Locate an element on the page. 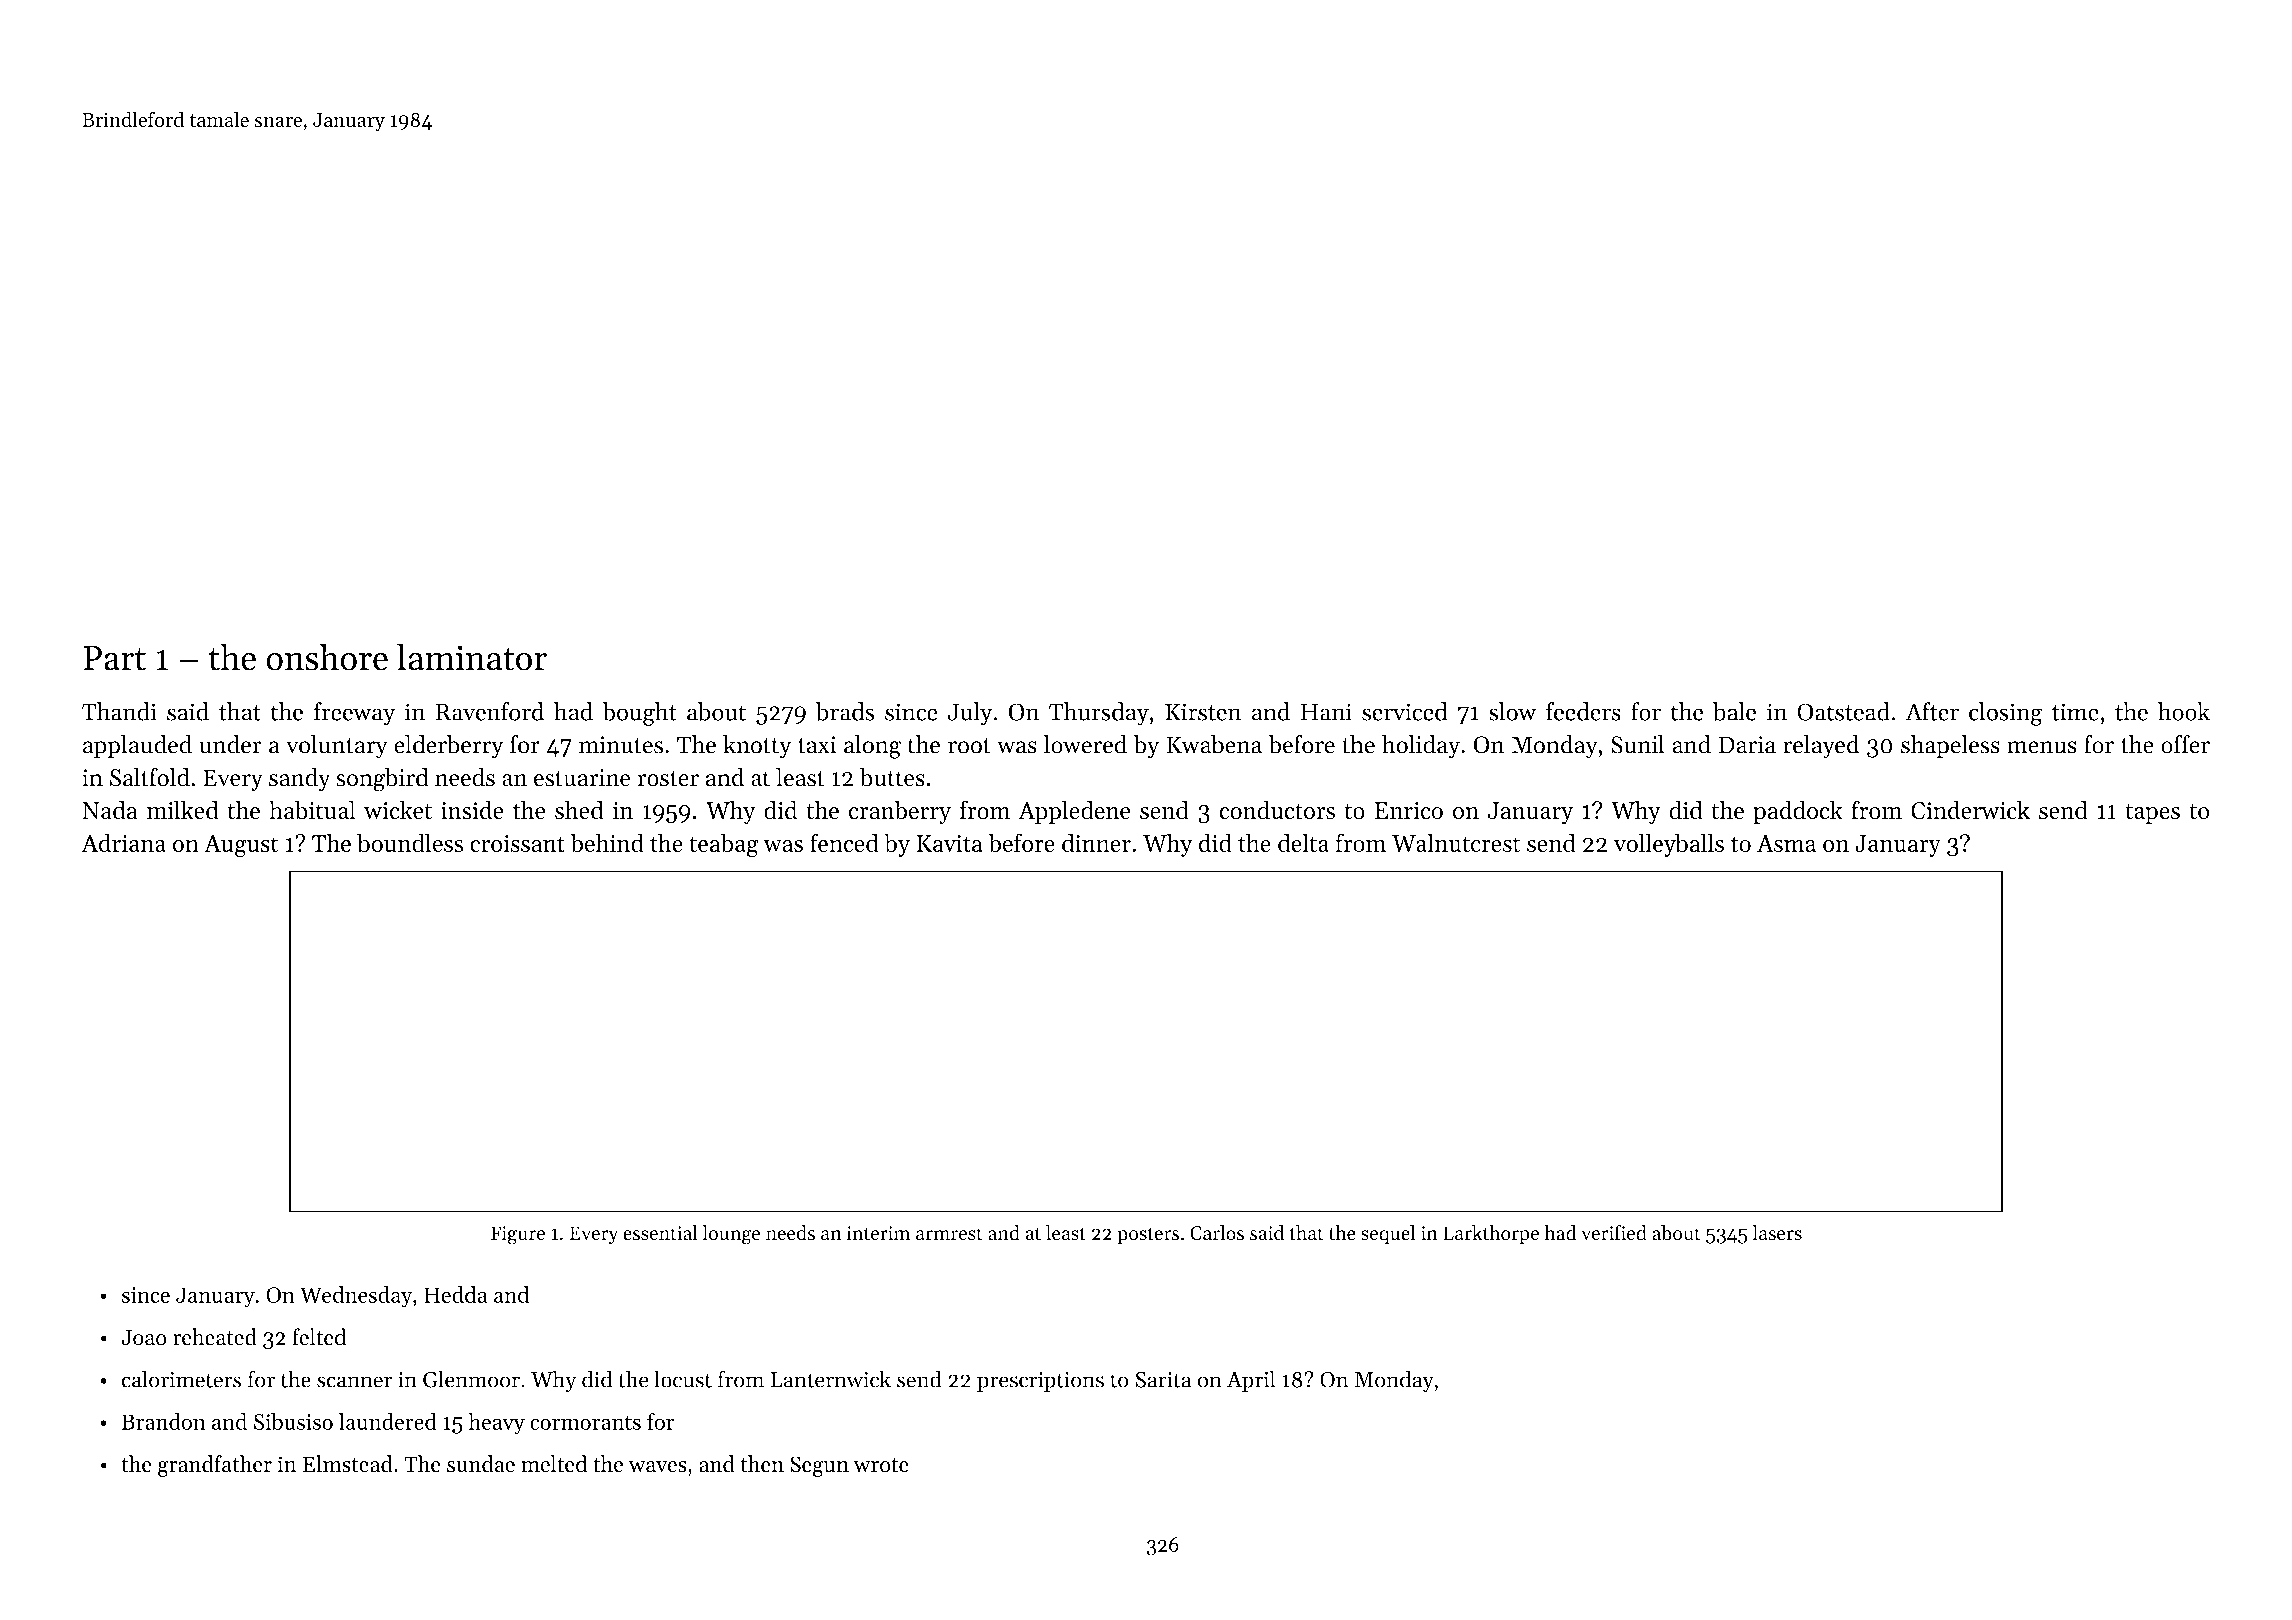  grandfather is located at coordinates (215, 1466).
